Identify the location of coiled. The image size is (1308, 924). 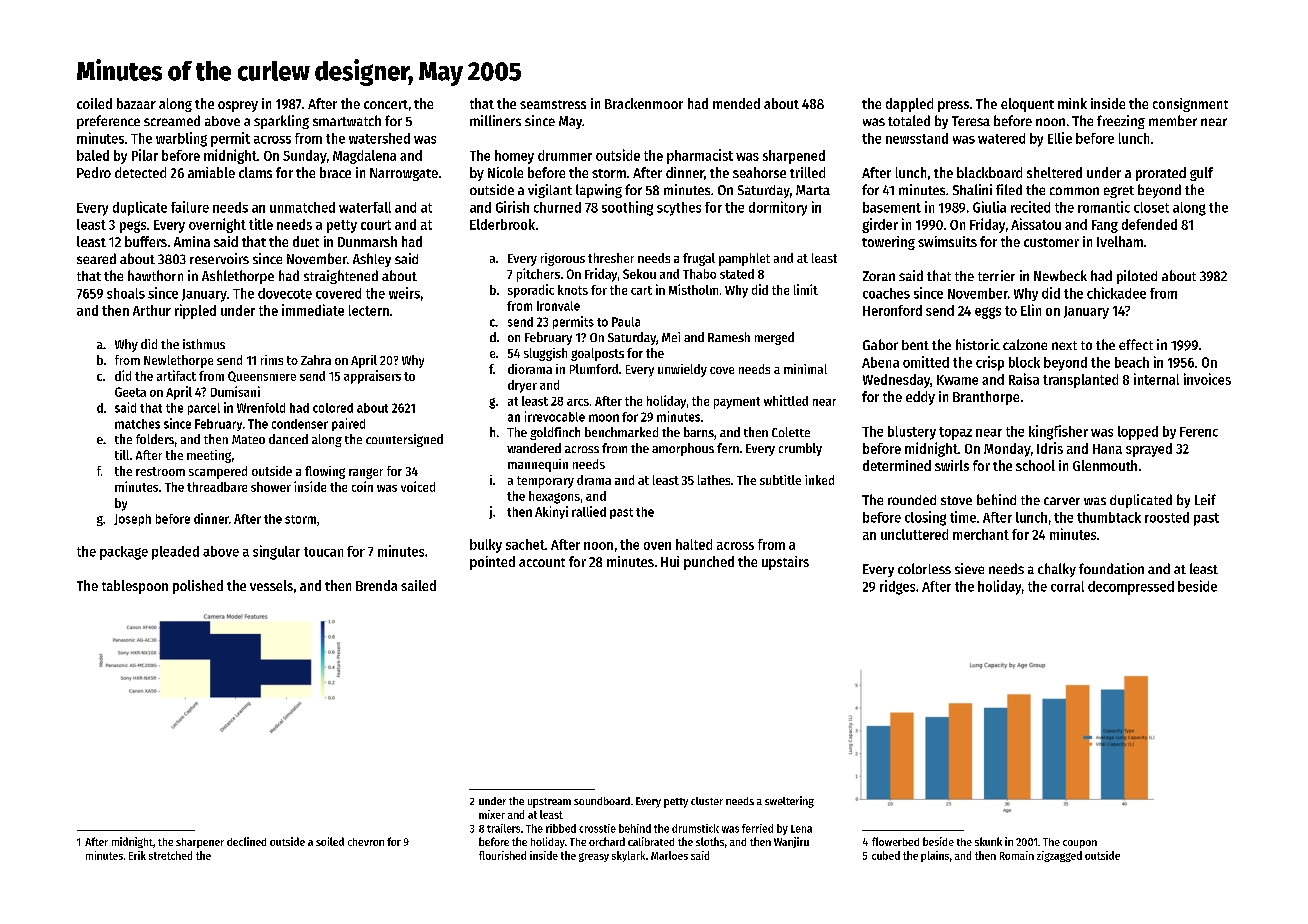
(94, 103).
